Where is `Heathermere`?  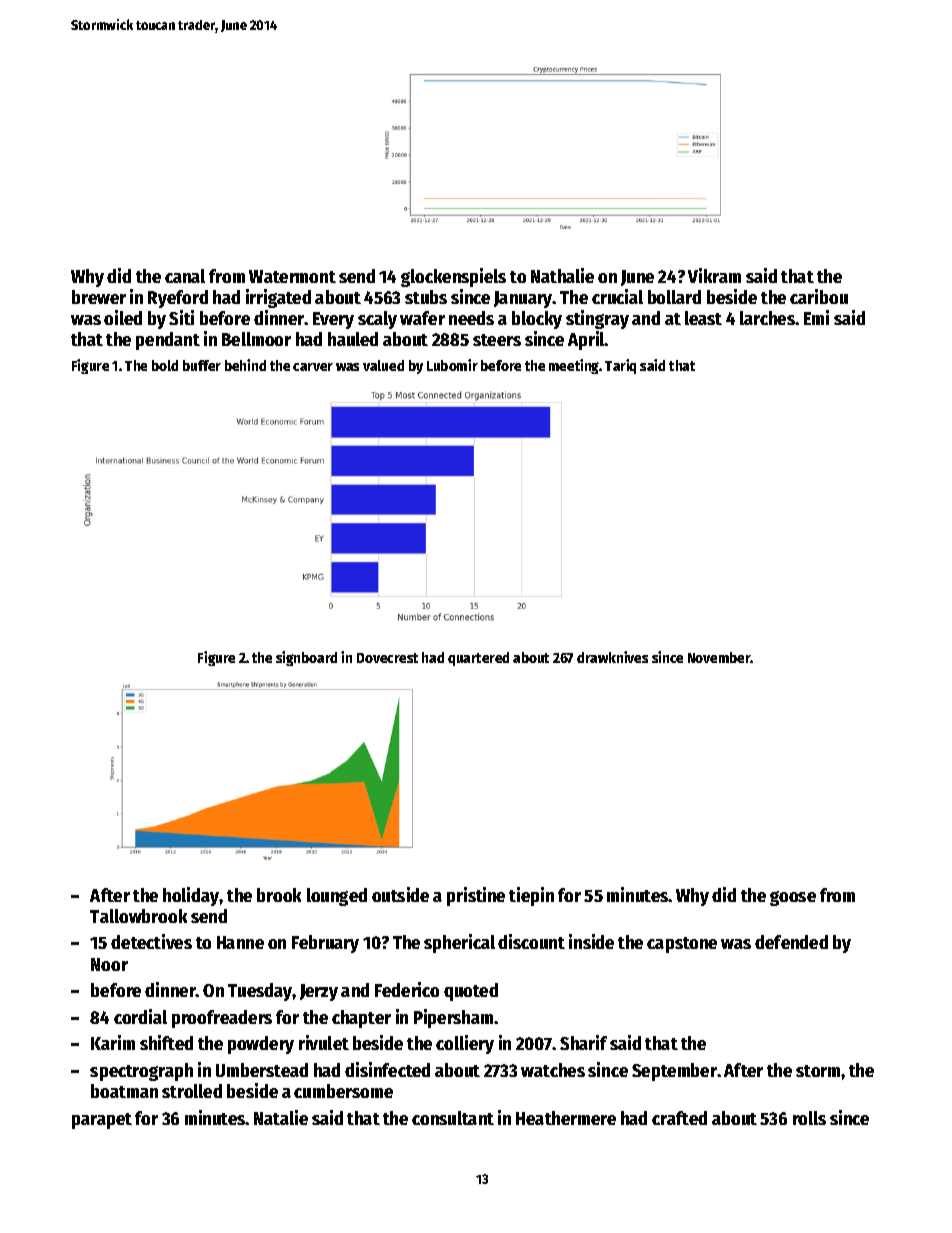 Heathermere is located at coordinates (566, 1118).
